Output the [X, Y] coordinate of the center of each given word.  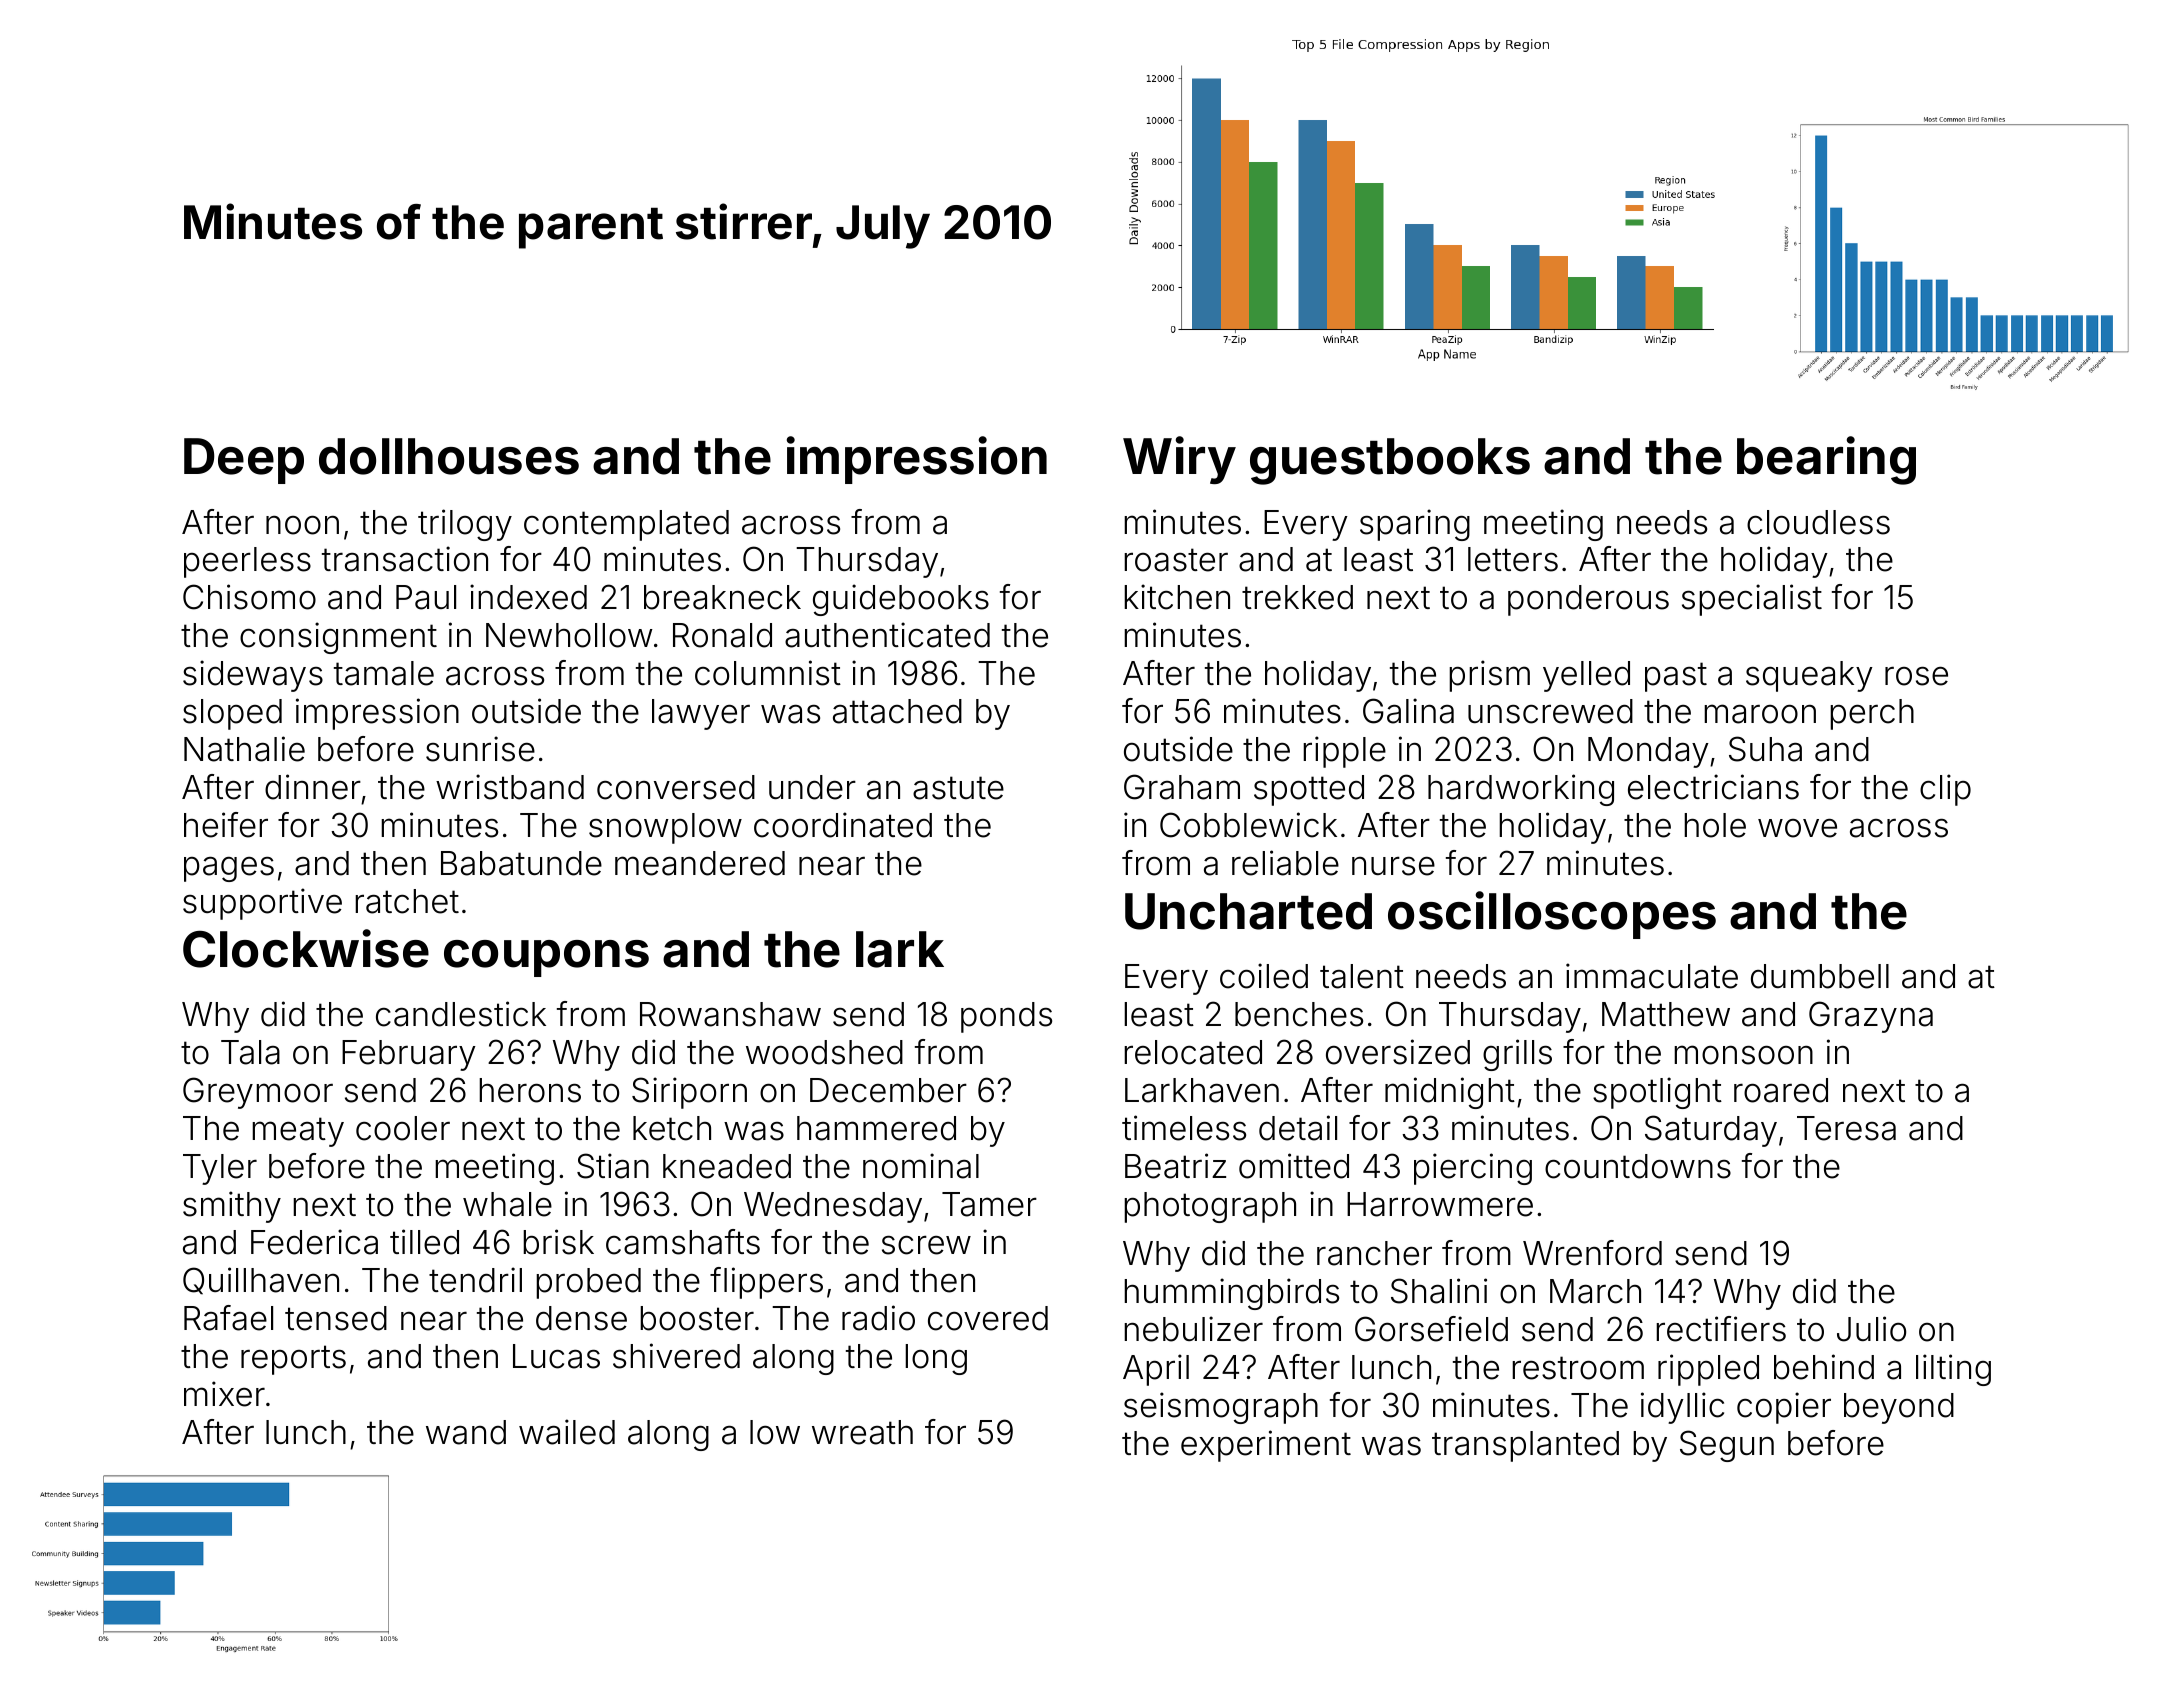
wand [466, 1432]
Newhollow [569, 635]
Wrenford [1592, 1253]
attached [897, 711]
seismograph [1221, 1408]
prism [1489, 676]
